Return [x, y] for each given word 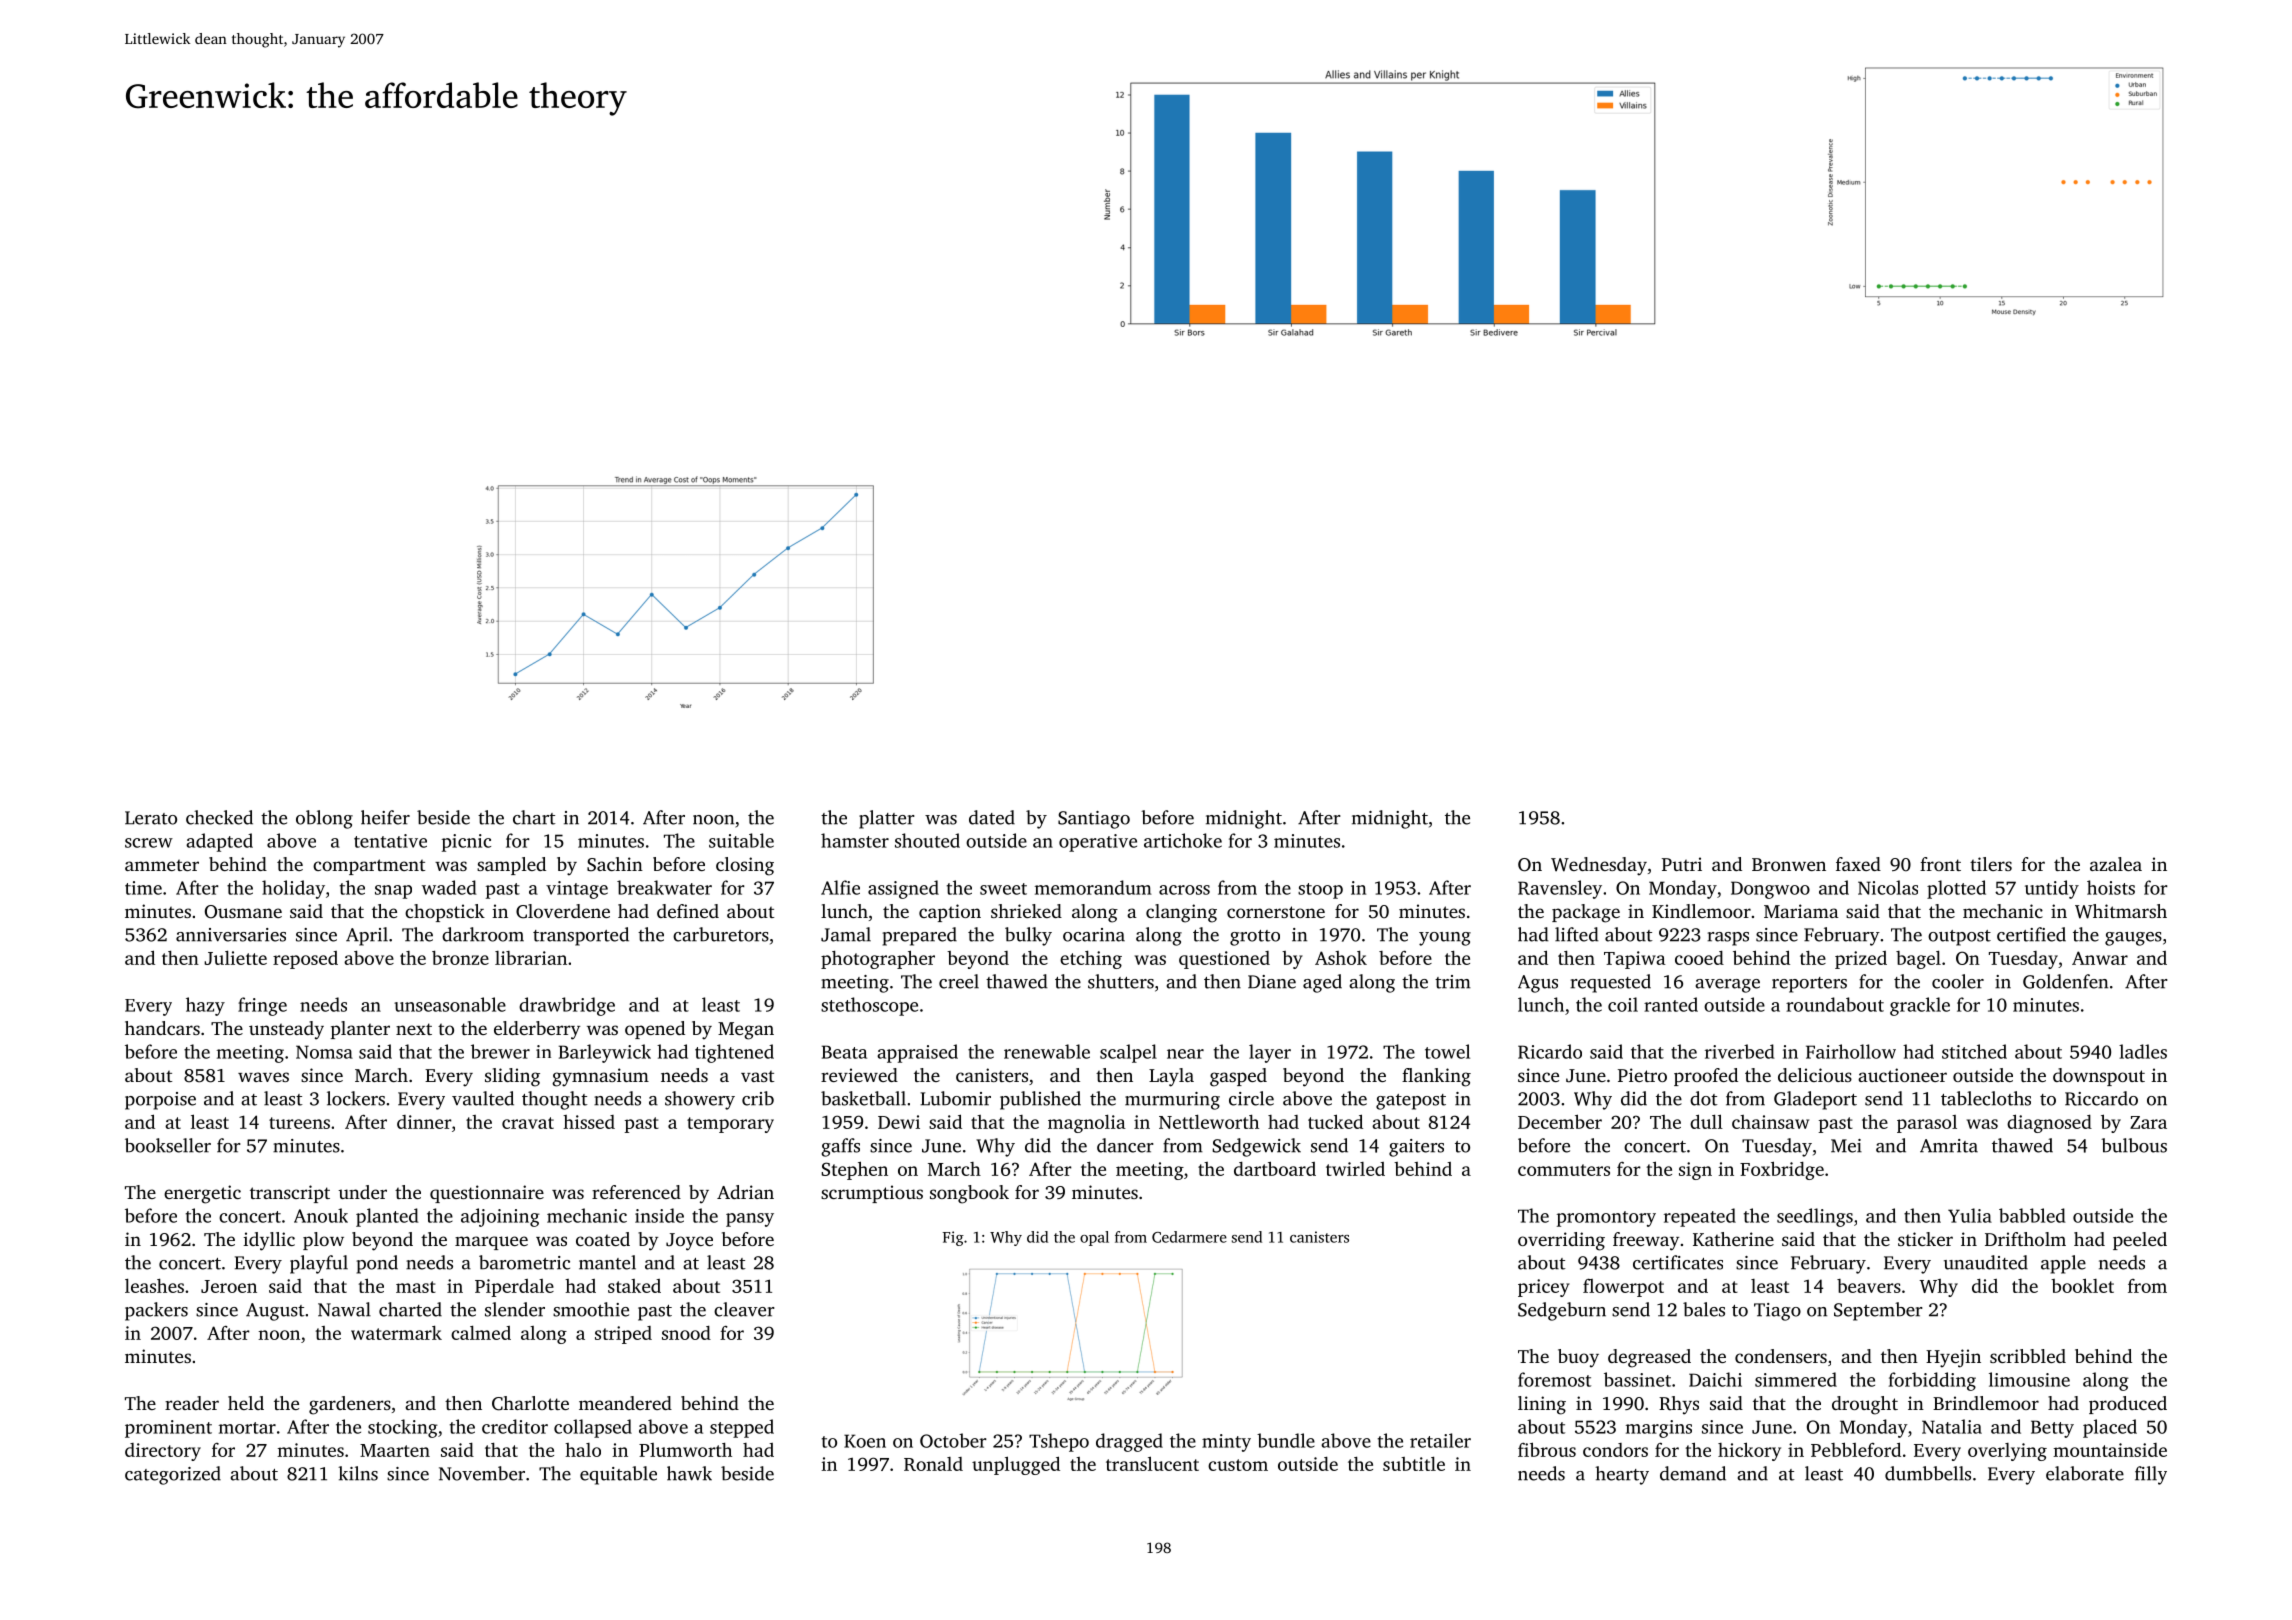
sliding [512, 1077]
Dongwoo [1770, 890]
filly [2151, 1475]
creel [959, 981]
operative [1098, 843]
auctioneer [1902, 1075]
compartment [369, 867]
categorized [173, 1475]
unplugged [1016, 1465]
